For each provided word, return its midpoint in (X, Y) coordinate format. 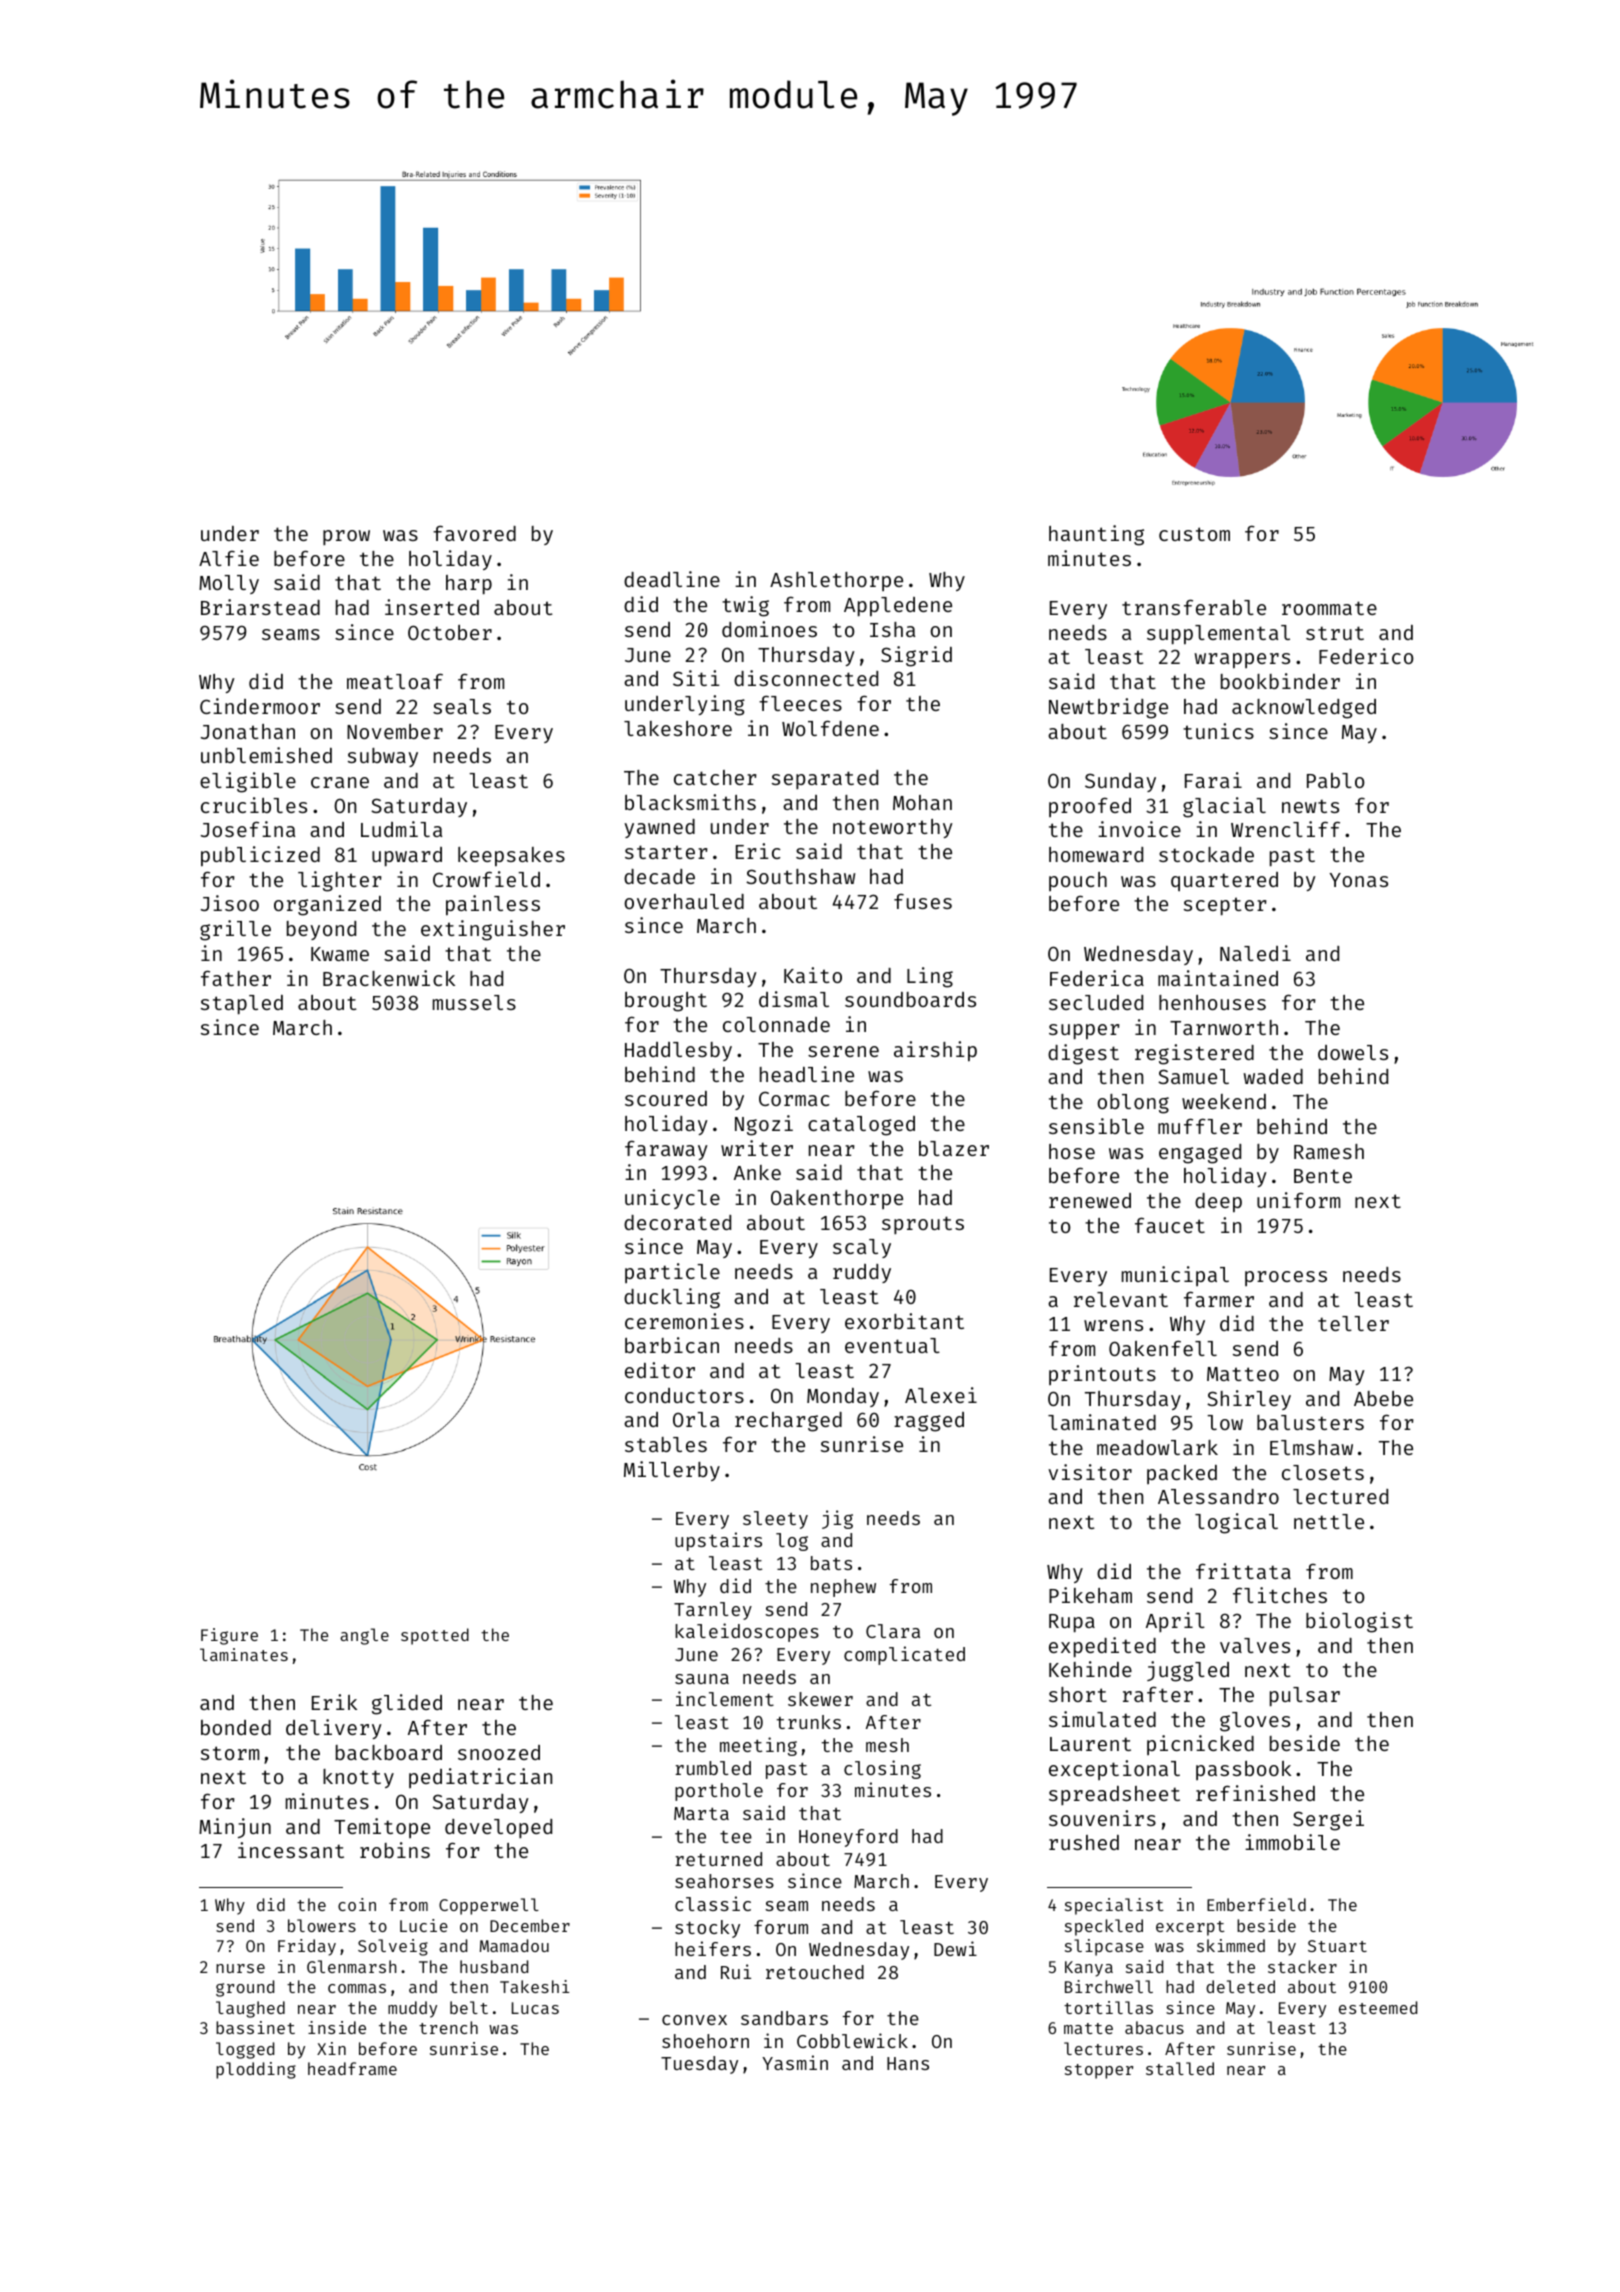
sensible (1096, 1126)
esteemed (1378, 2007)
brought (666, 1002)
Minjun (235, 1828)
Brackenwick (389, 978)
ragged (929, 1422)
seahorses (724, 1881)
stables (666, 1444)
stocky (707, 1929)
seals (462, 706)
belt (469, 2007)
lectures (1103, 2048)
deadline (672, 579)
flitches (1280, 1595)
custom (1194, 534)
